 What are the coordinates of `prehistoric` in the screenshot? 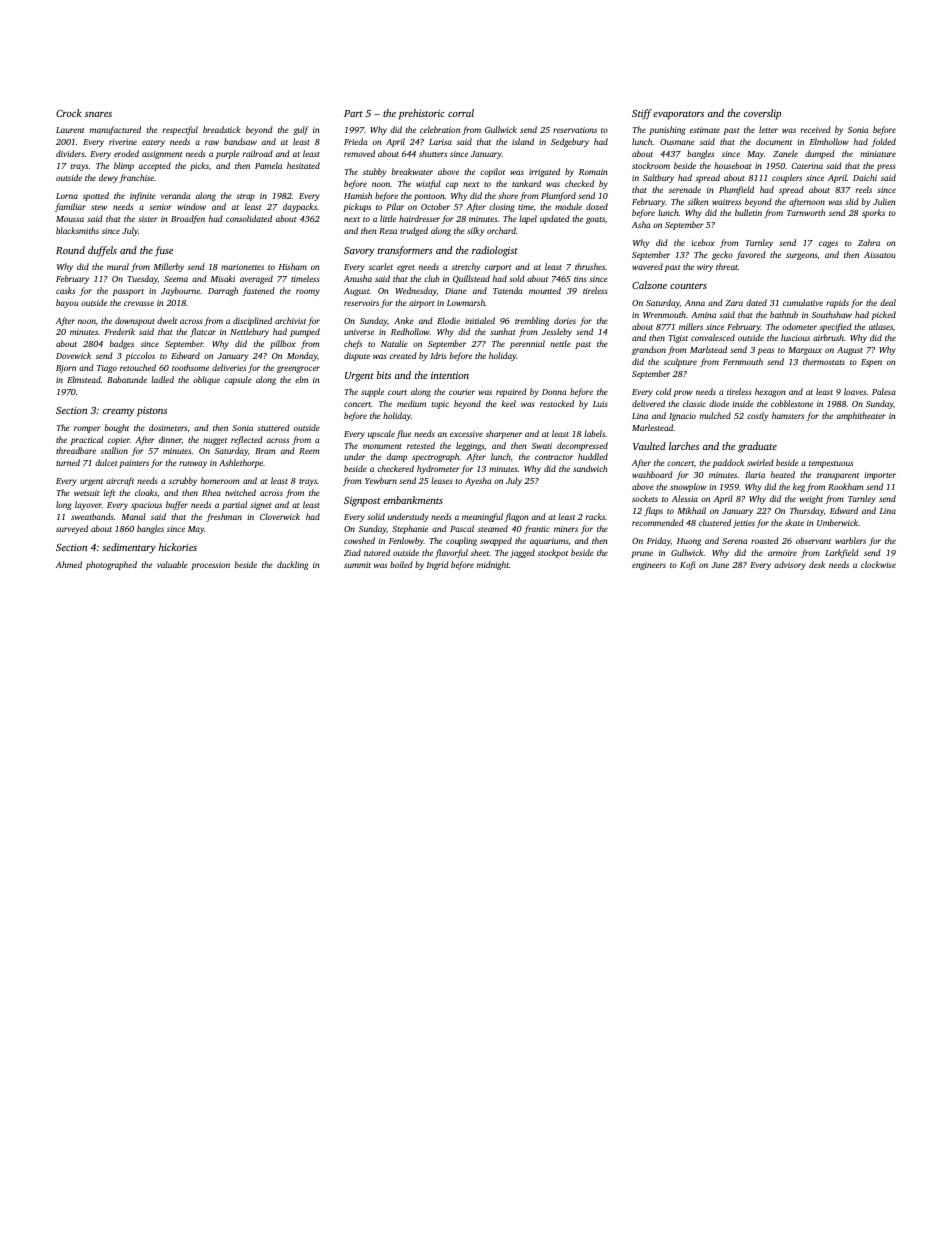 It's located at (422, 114).
